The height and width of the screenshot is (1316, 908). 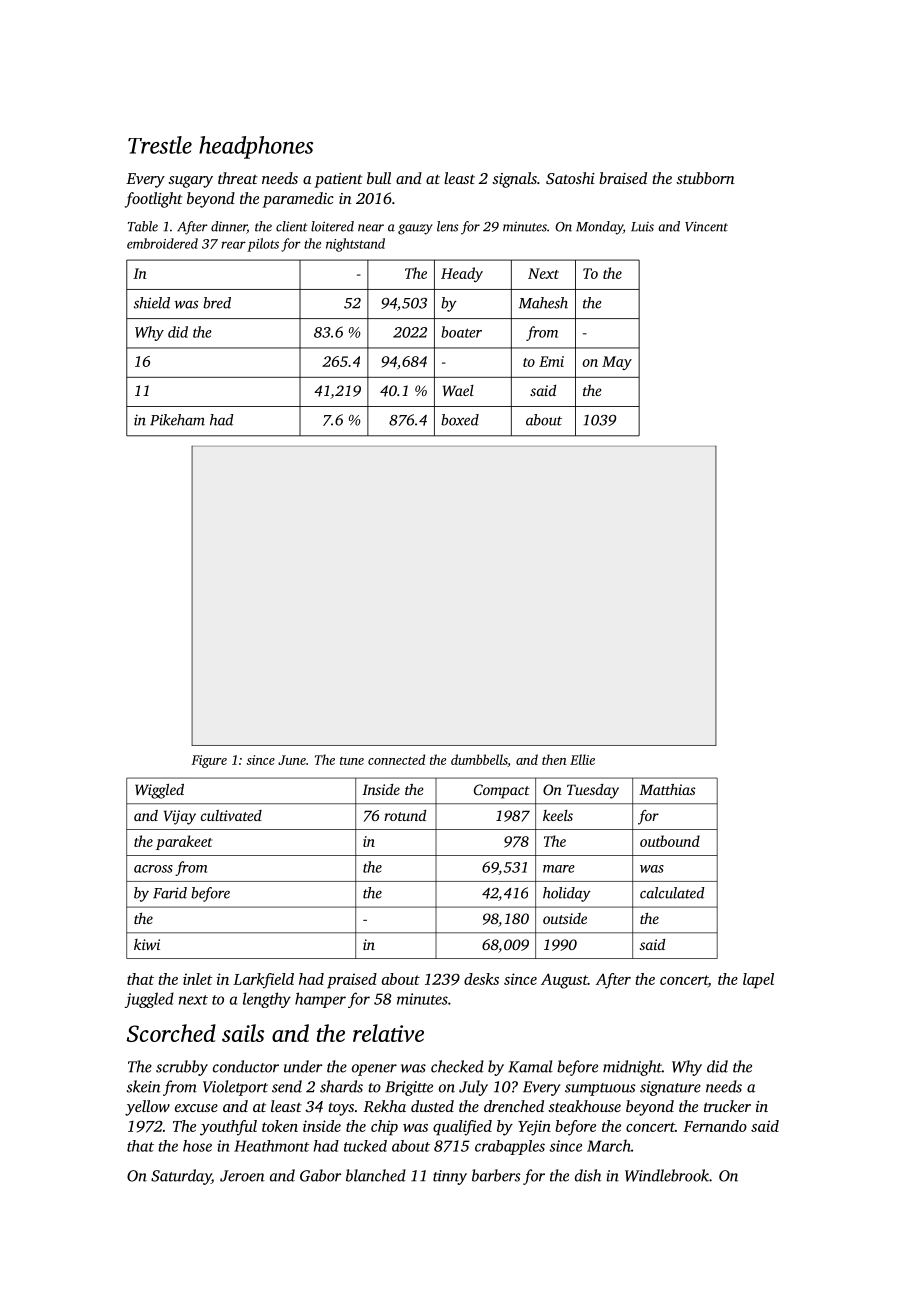 What do you see at coordinates (388, 1033) in the screenshot?
I see `relative` at bounding box center [388, 1033].
